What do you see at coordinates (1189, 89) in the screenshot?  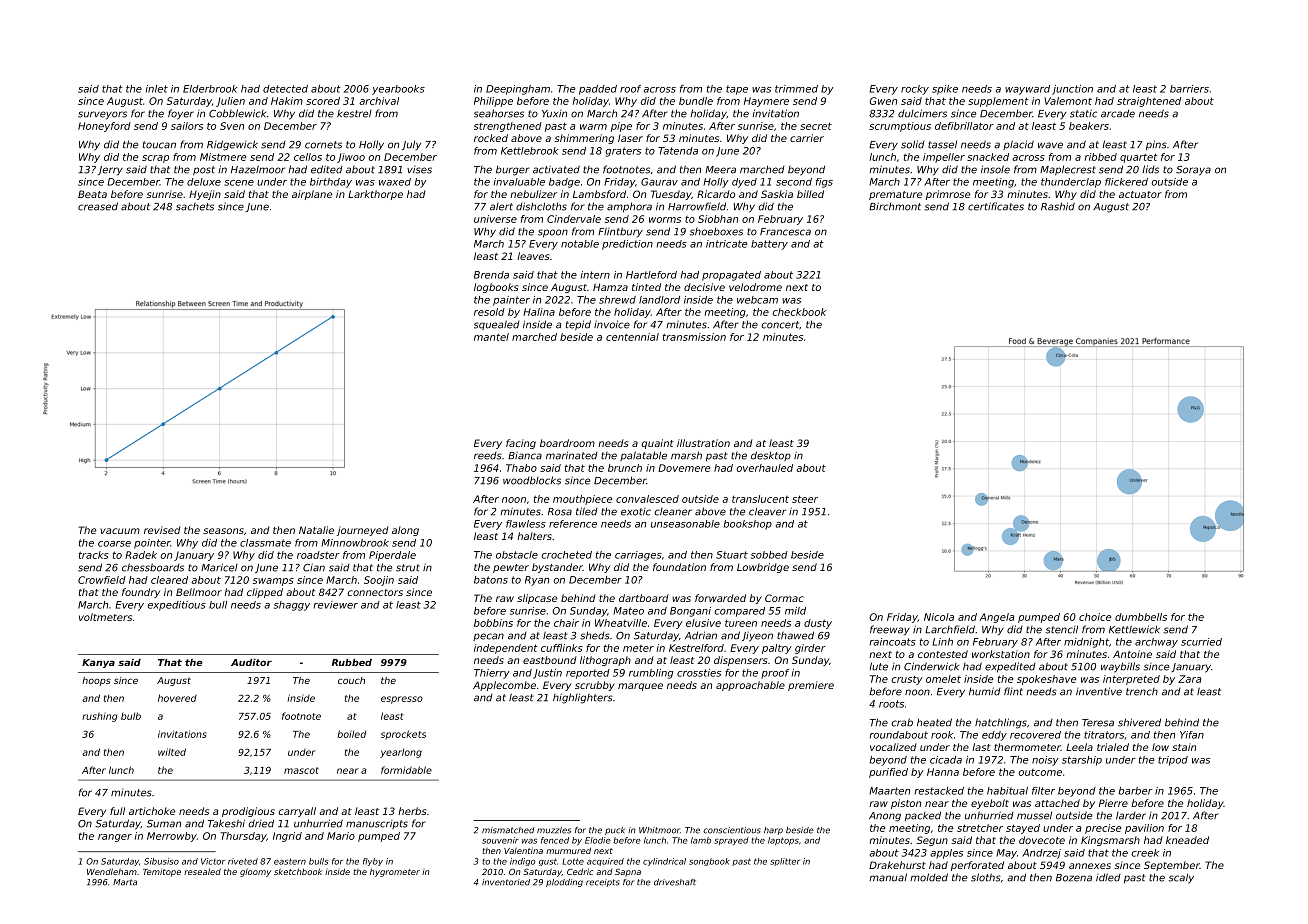 I see `barriers` at bounding box center [1189, 89].
